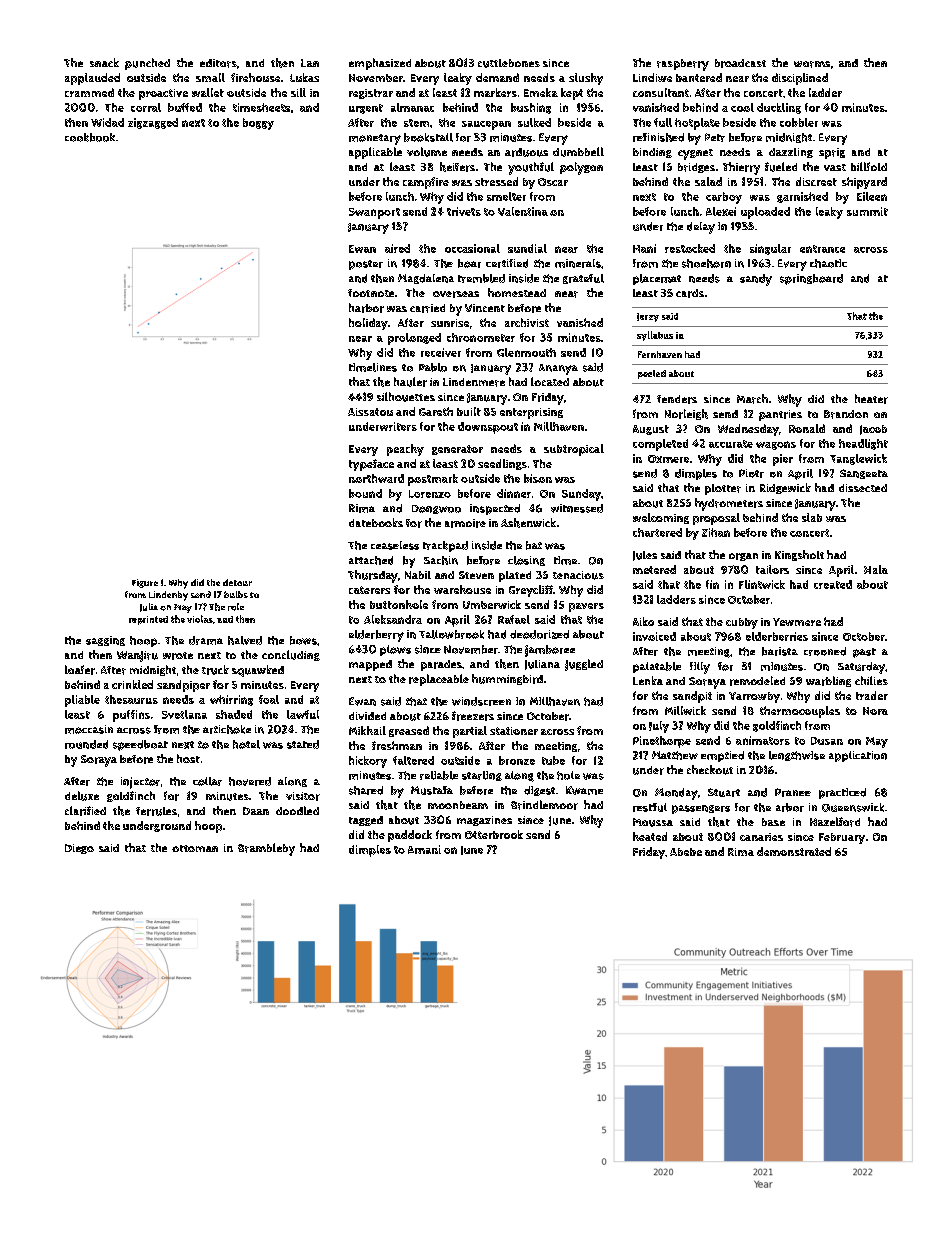 Image resolution: width=952 pixels, height=1233 pixels. Describe the element at coordinates (256, 811) in the screenshot. I see `Daan` at that location.
